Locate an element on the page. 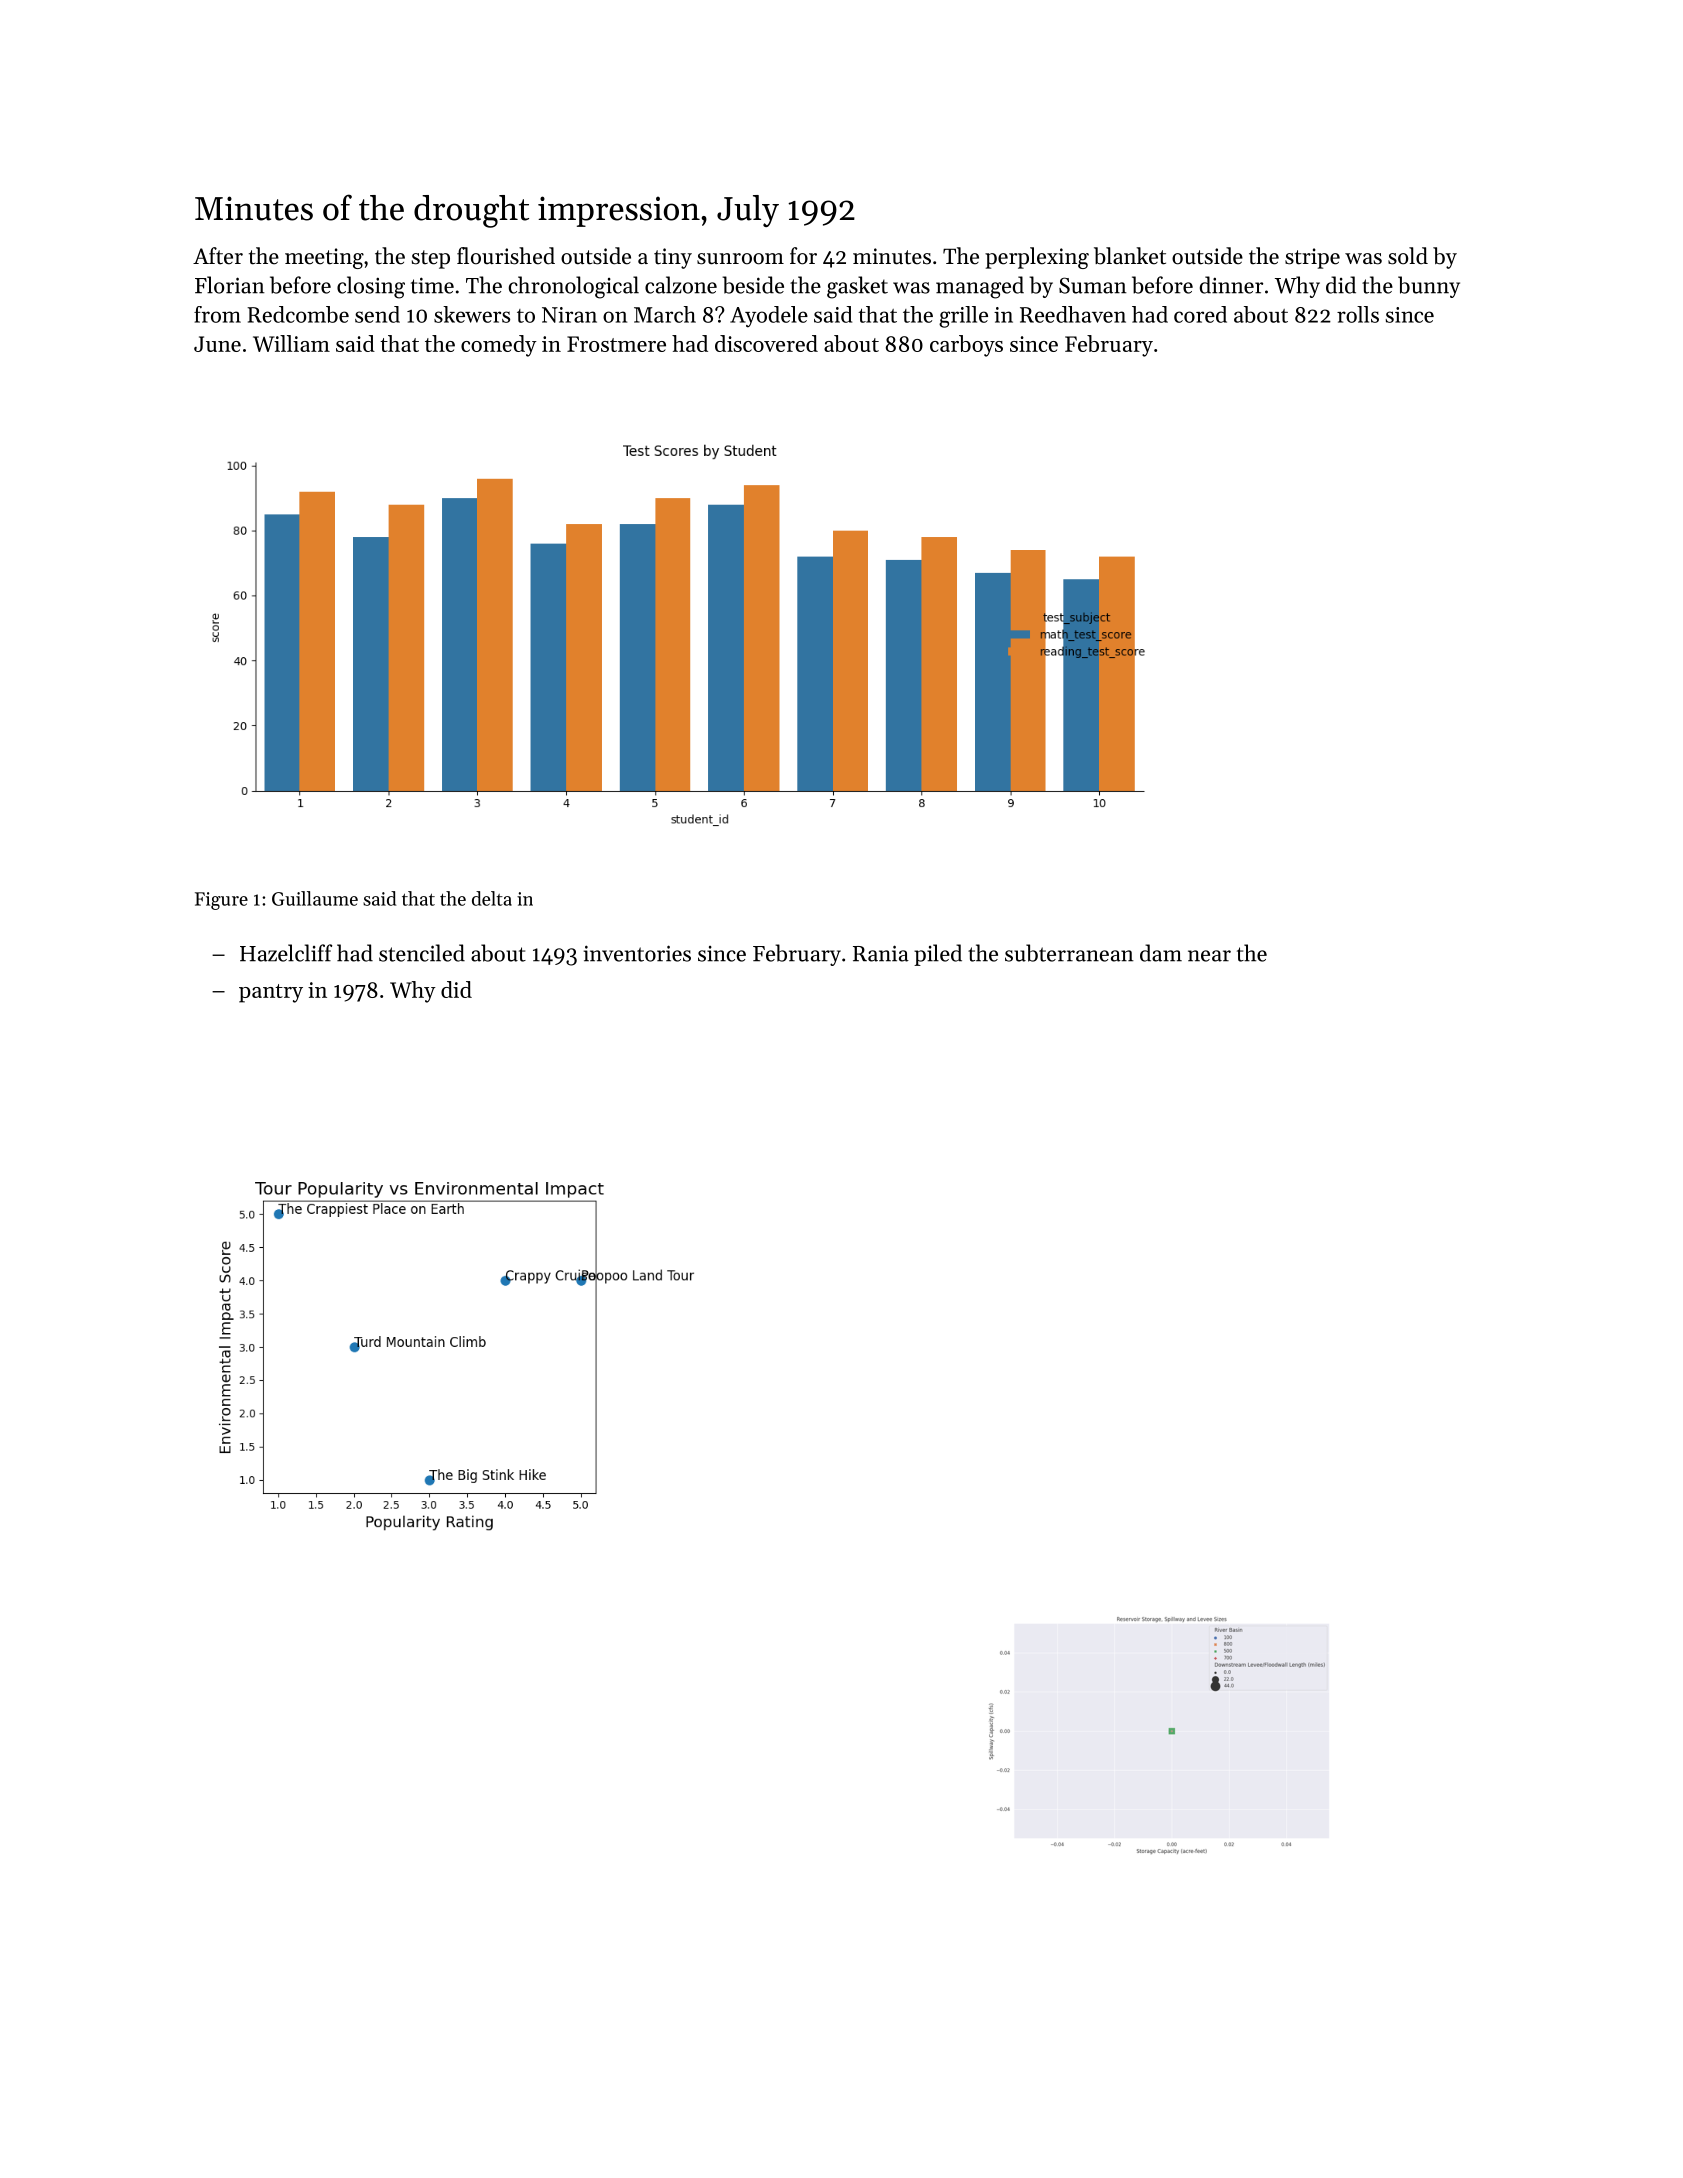 This document has height=2178, width=1683. Guillaume is located at coordinates (315, 898).
